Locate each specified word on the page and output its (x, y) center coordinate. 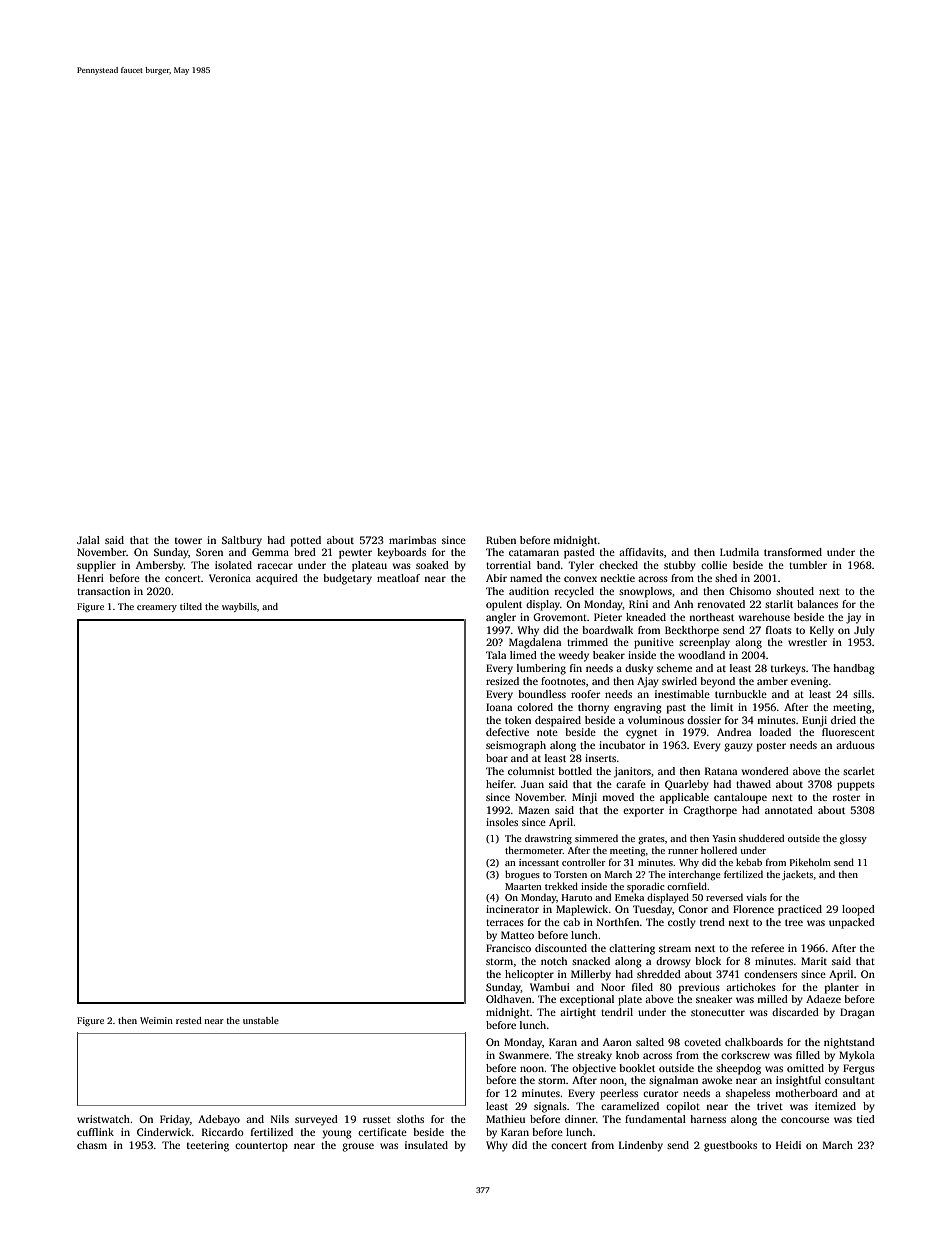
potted (306, 541)
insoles (502, 822)
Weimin (156, 1020)
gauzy (738, 747)
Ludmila (739, 552)
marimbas (412, 540)
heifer (500, 784)
